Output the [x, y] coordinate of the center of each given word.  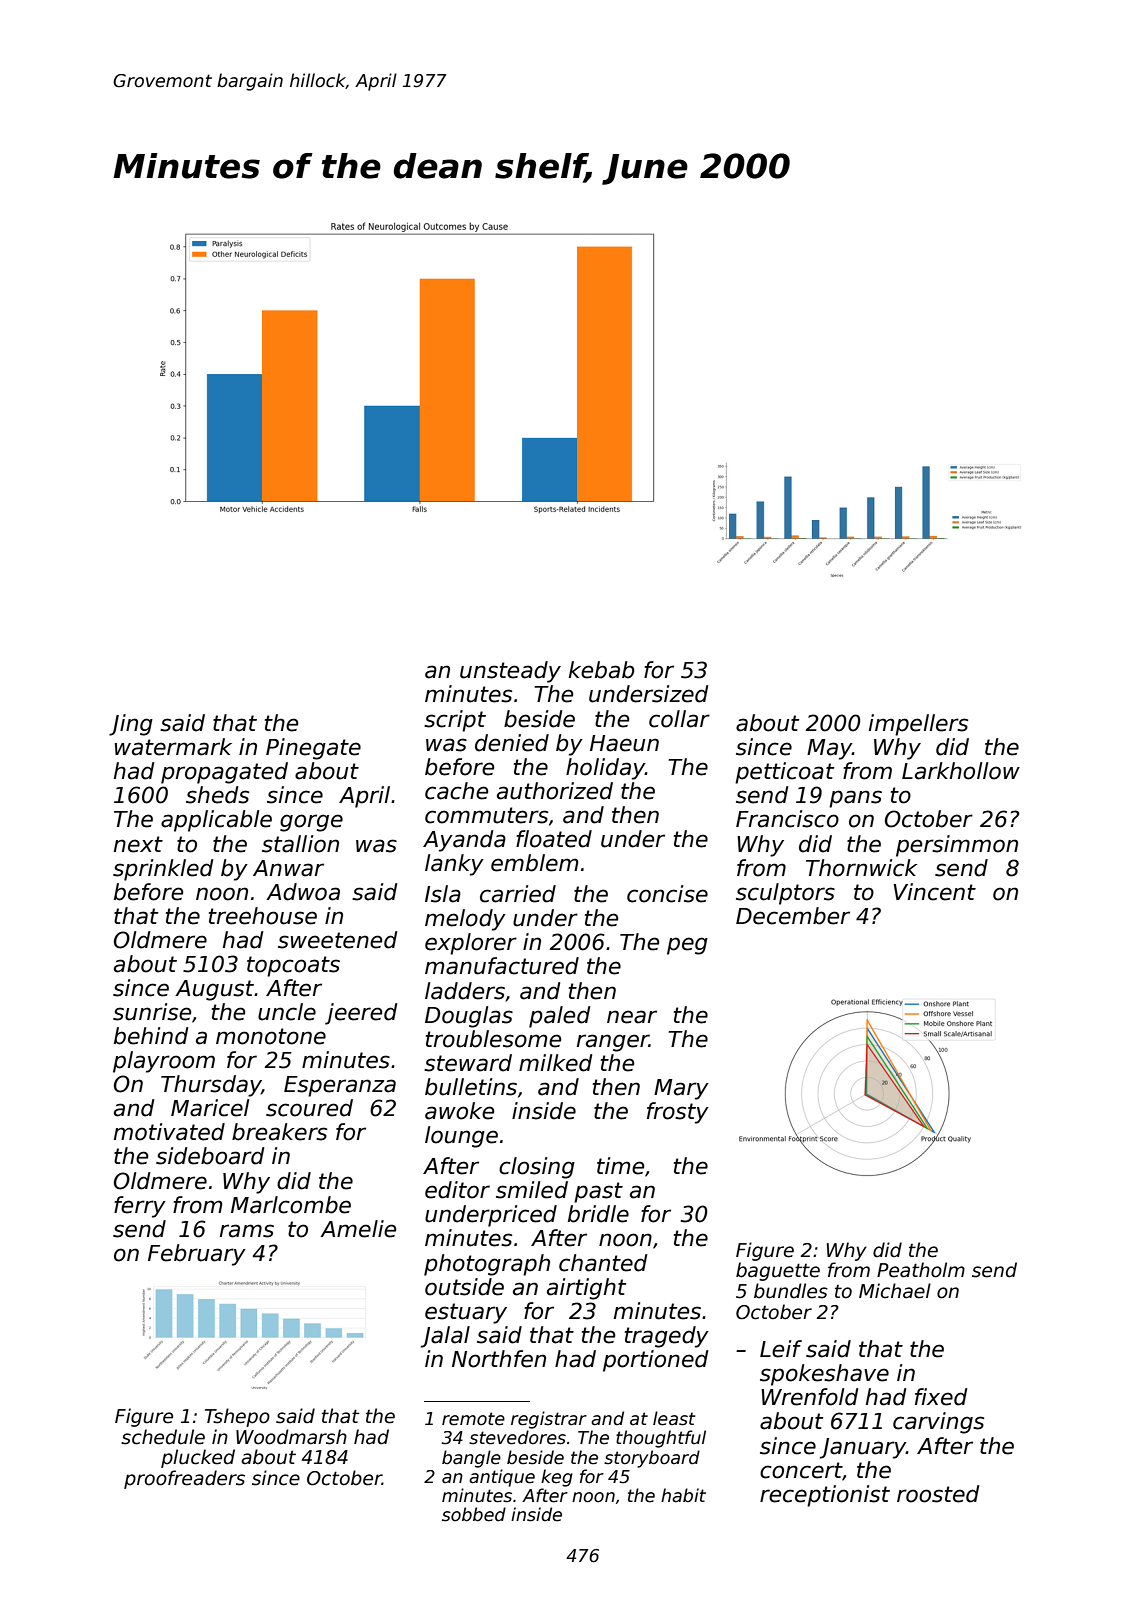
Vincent [934, 892]
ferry [140, 1207]
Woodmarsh [291, 1437]
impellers [918, 725]
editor [457, 1190]
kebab [602, 670]
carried [518, 894]
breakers [279, 1132]
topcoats [293, 966]
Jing [131, 725]
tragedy [667, 1337]
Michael [895, 1291]
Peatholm [921, 1270]
